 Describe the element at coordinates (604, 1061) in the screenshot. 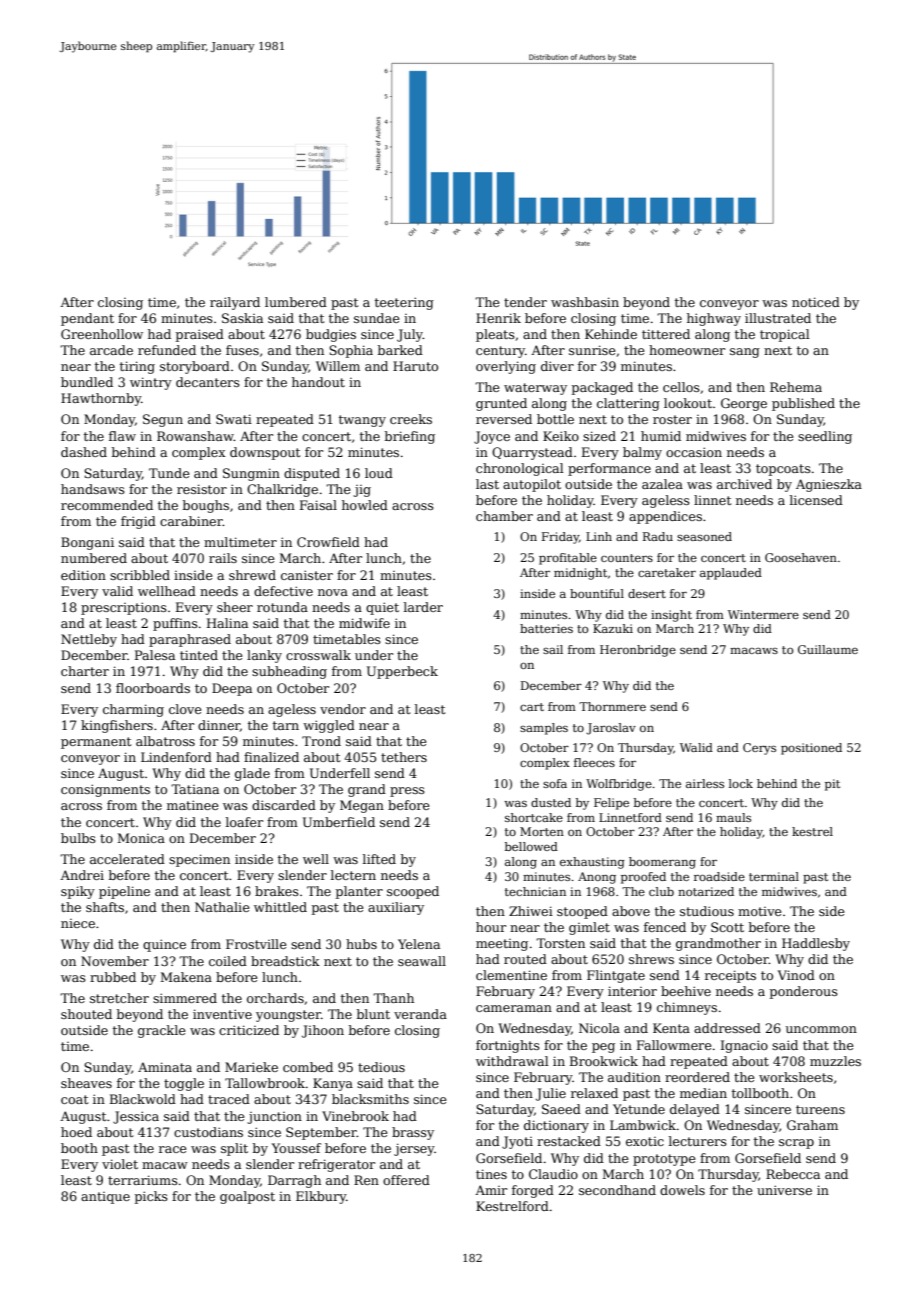

I see `Brookwick` at that location.
